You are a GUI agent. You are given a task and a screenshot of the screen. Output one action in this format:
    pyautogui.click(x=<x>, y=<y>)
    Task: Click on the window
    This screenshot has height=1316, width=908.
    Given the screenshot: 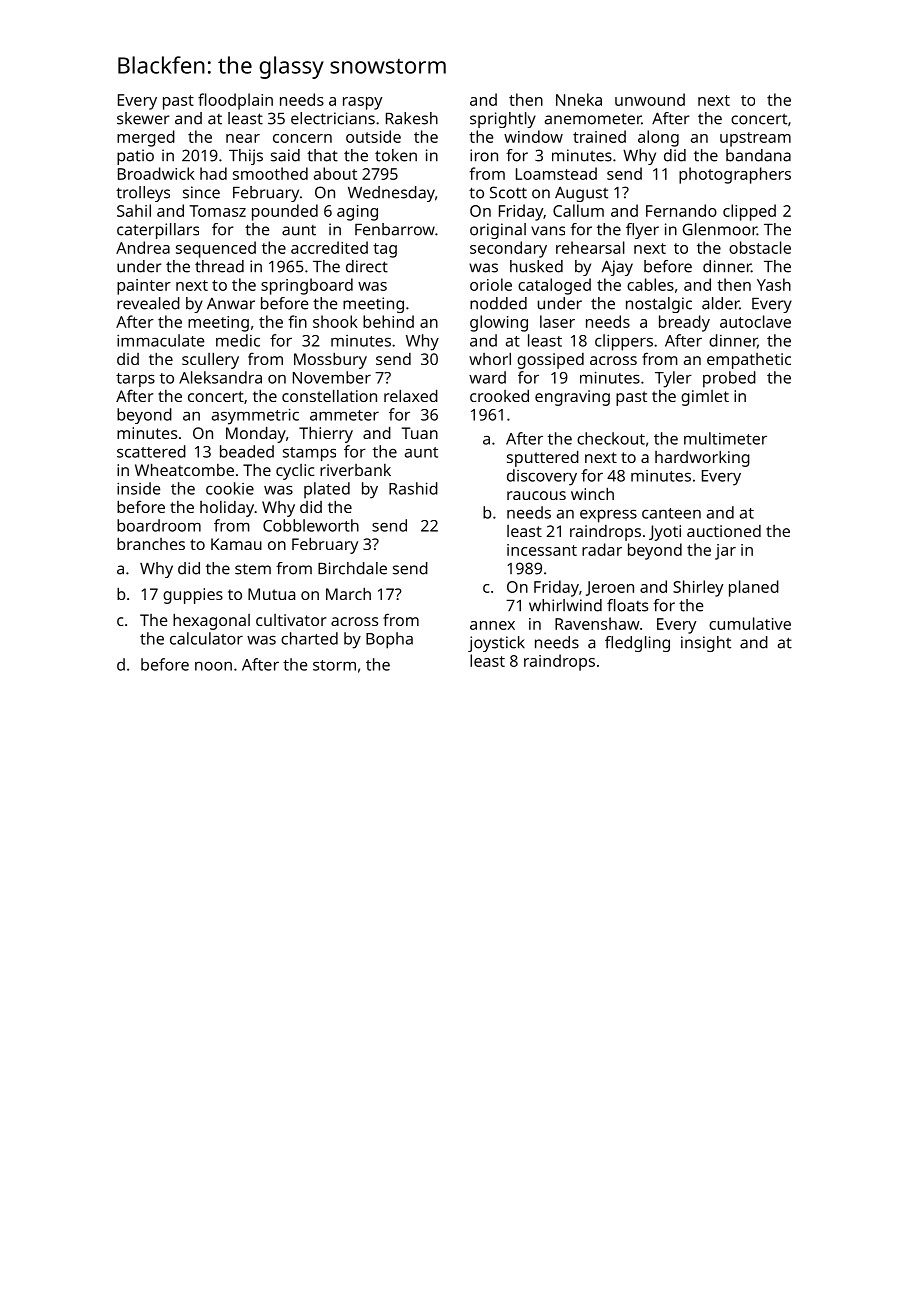 What is the action you would take?
    pyautogui.click(x=533, y=136)
